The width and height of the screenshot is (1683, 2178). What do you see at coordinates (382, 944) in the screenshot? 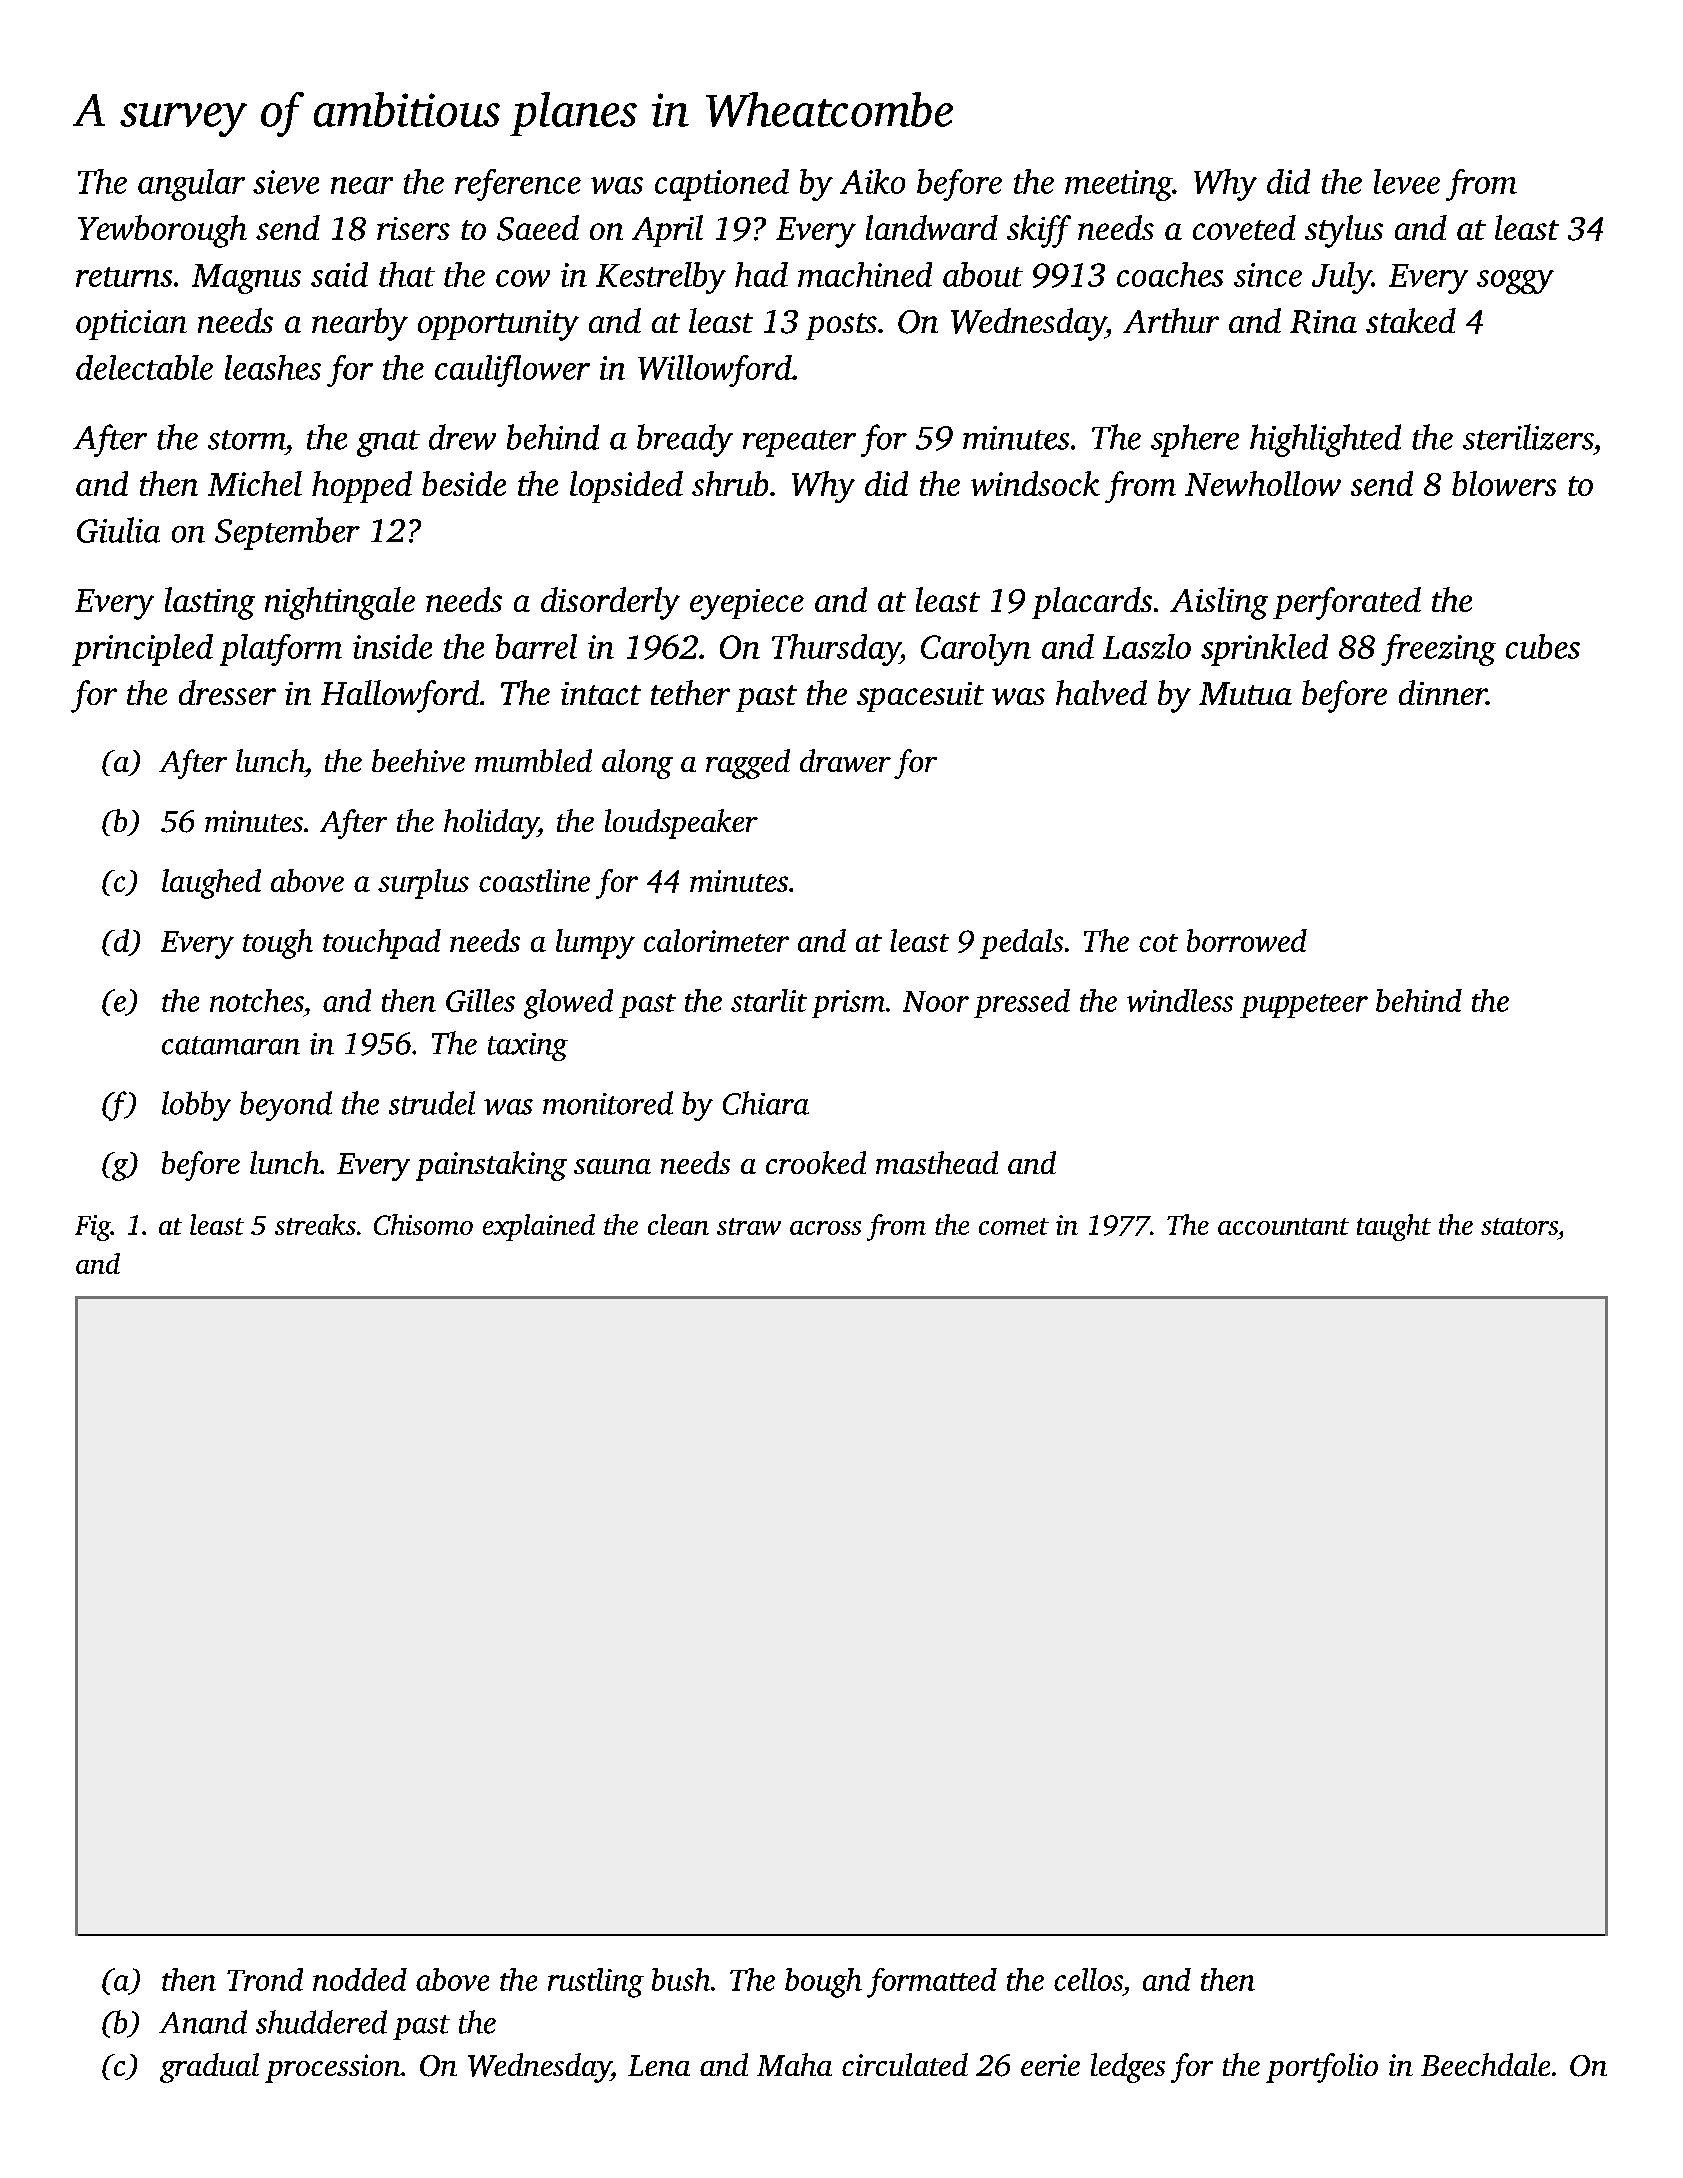
I see `touchpad` at bounding box center [382, 944].
